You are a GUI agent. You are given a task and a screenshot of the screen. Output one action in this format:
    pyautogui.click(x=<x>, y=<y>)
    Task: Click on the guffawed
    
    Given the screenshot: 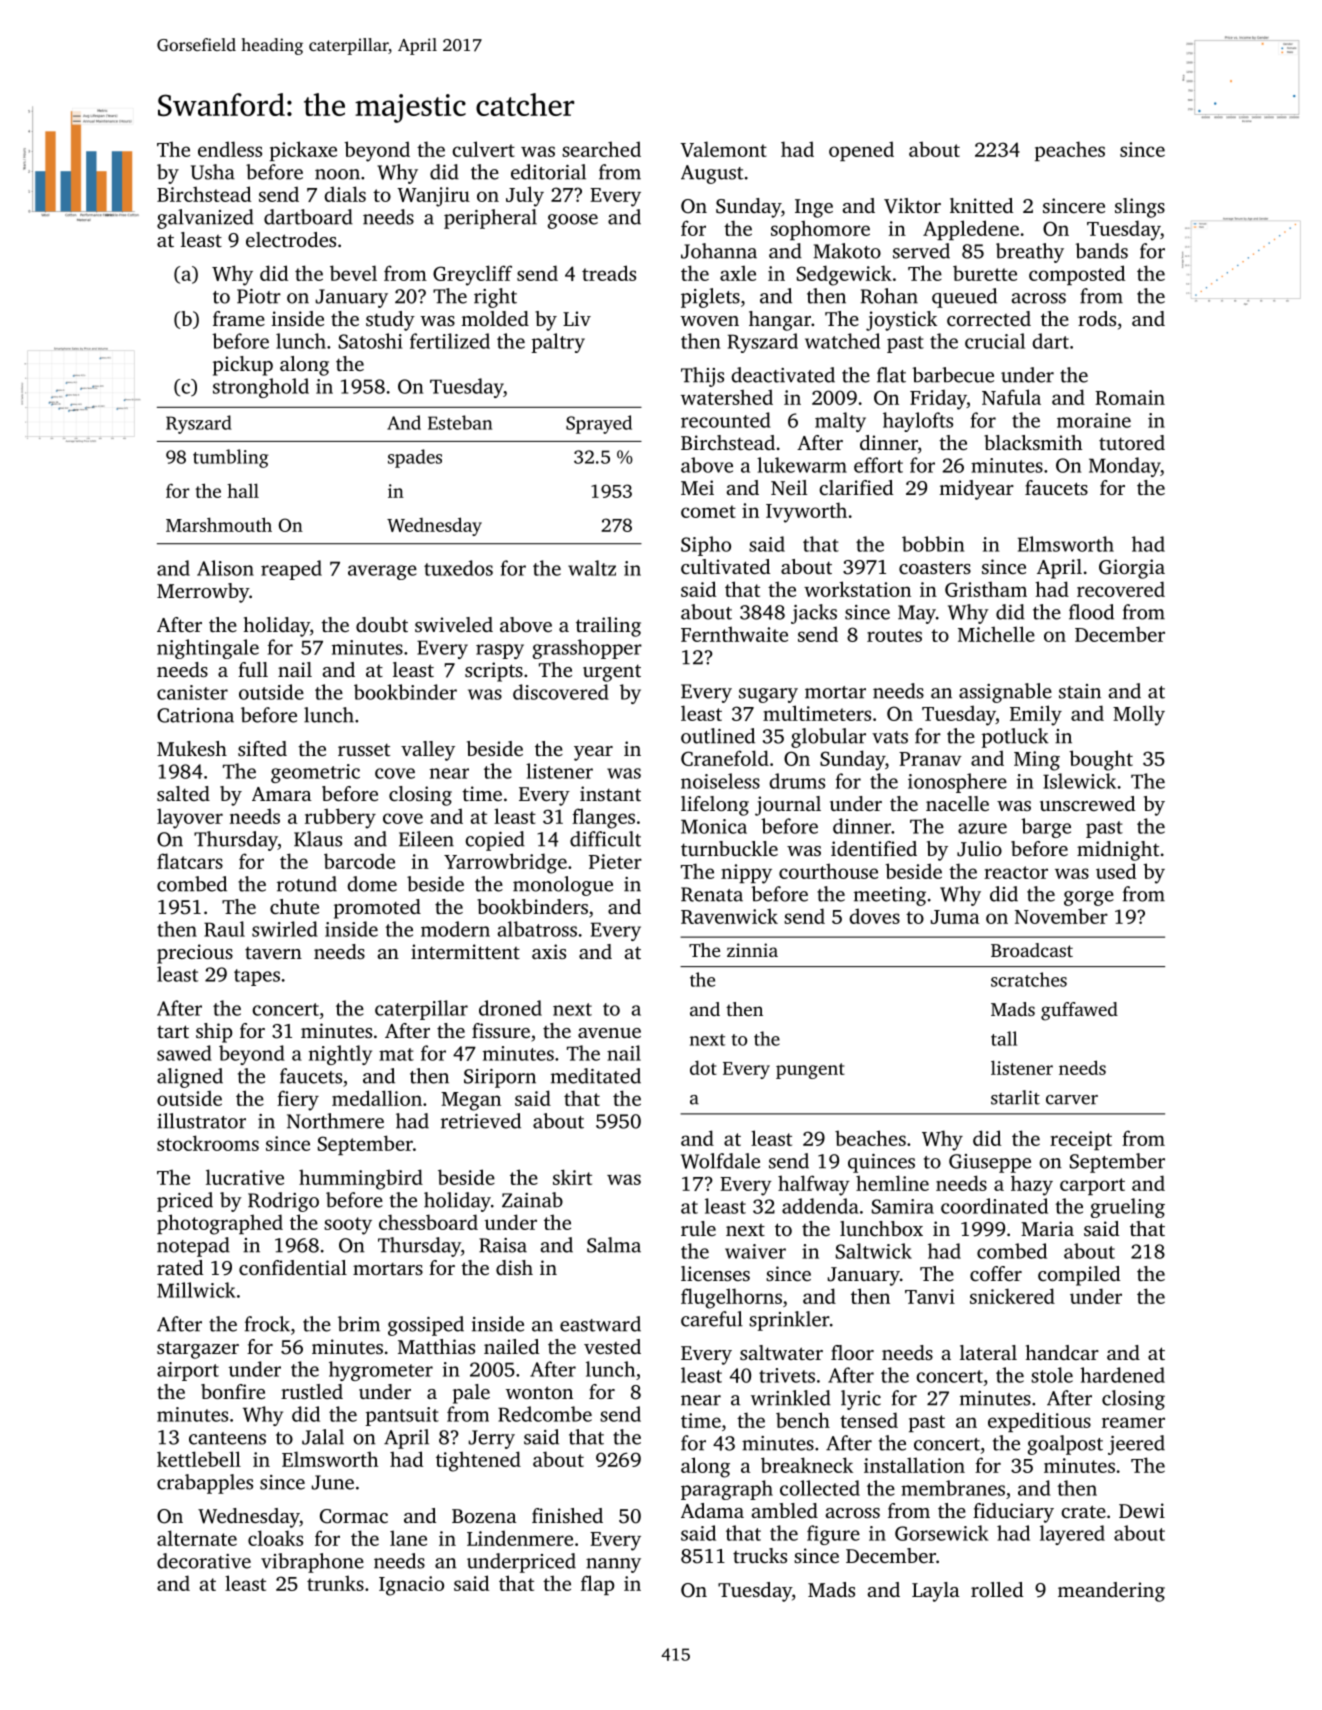 What is the action you would take?
    pyautogui.click(x=1079, y=1011)
